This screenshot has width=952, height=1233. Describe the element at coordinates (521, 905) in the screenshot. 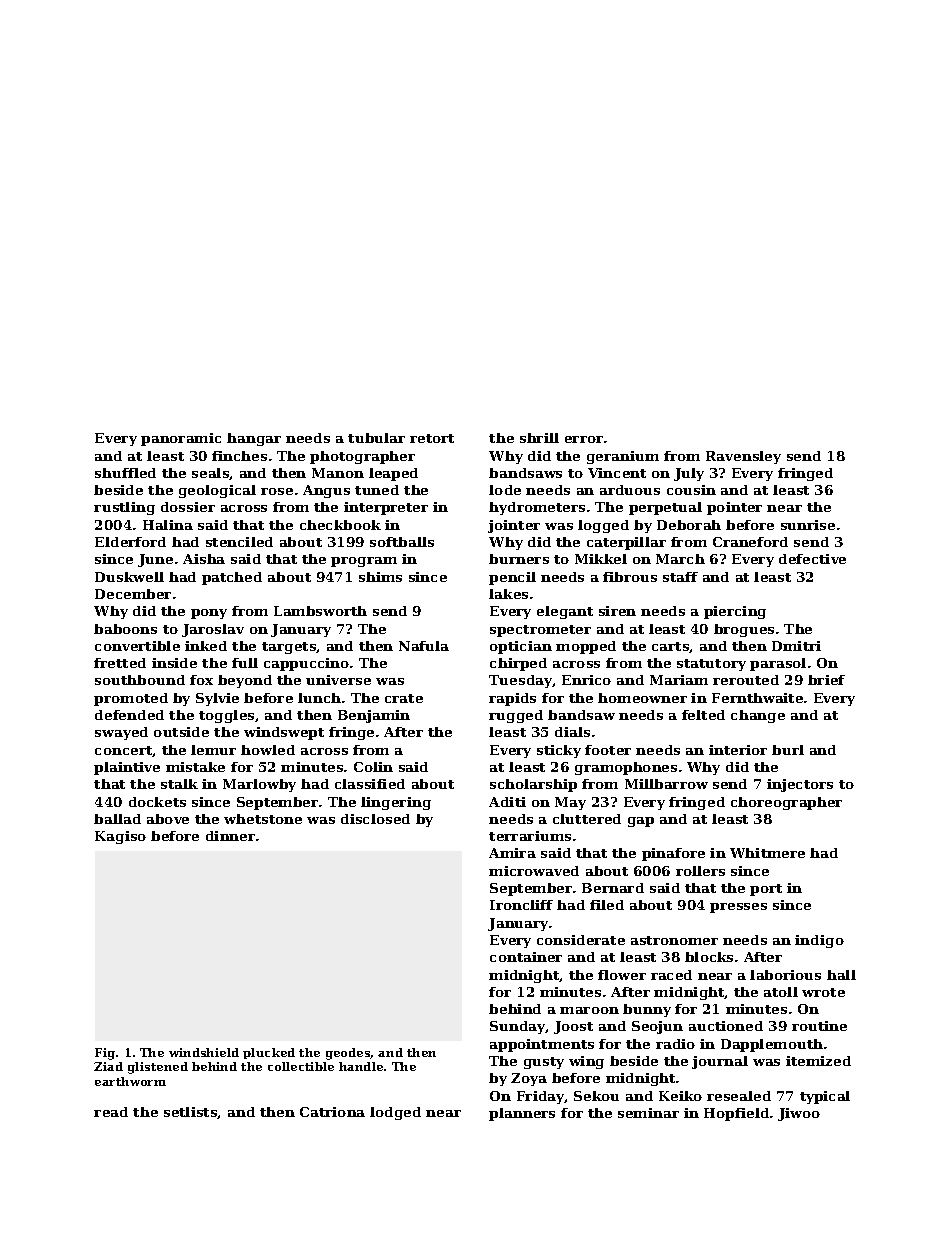

I see `Ironcliff` at that location.
